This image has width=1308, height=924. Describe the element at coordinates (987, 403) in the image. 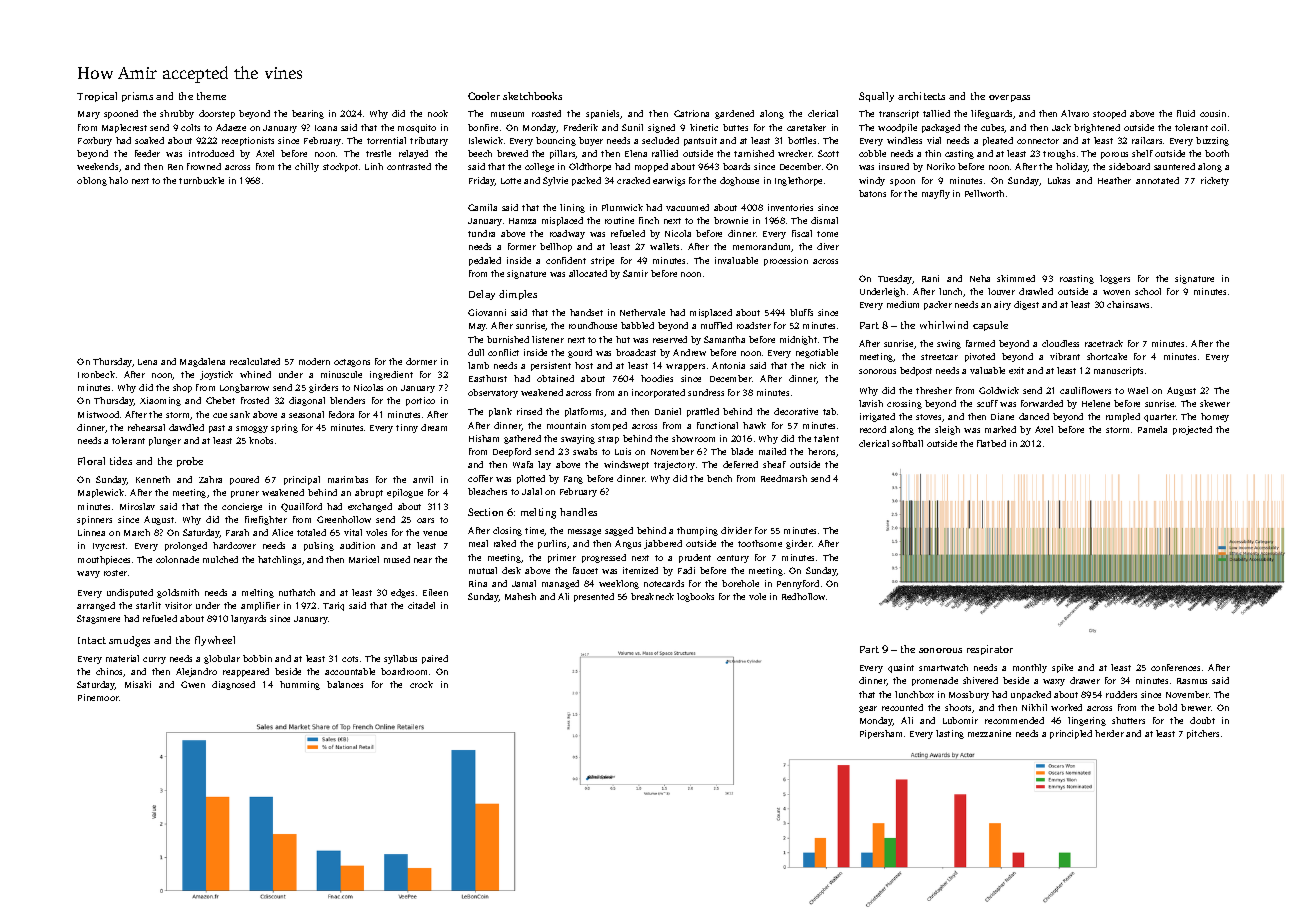

I see `scuff` at that location.
